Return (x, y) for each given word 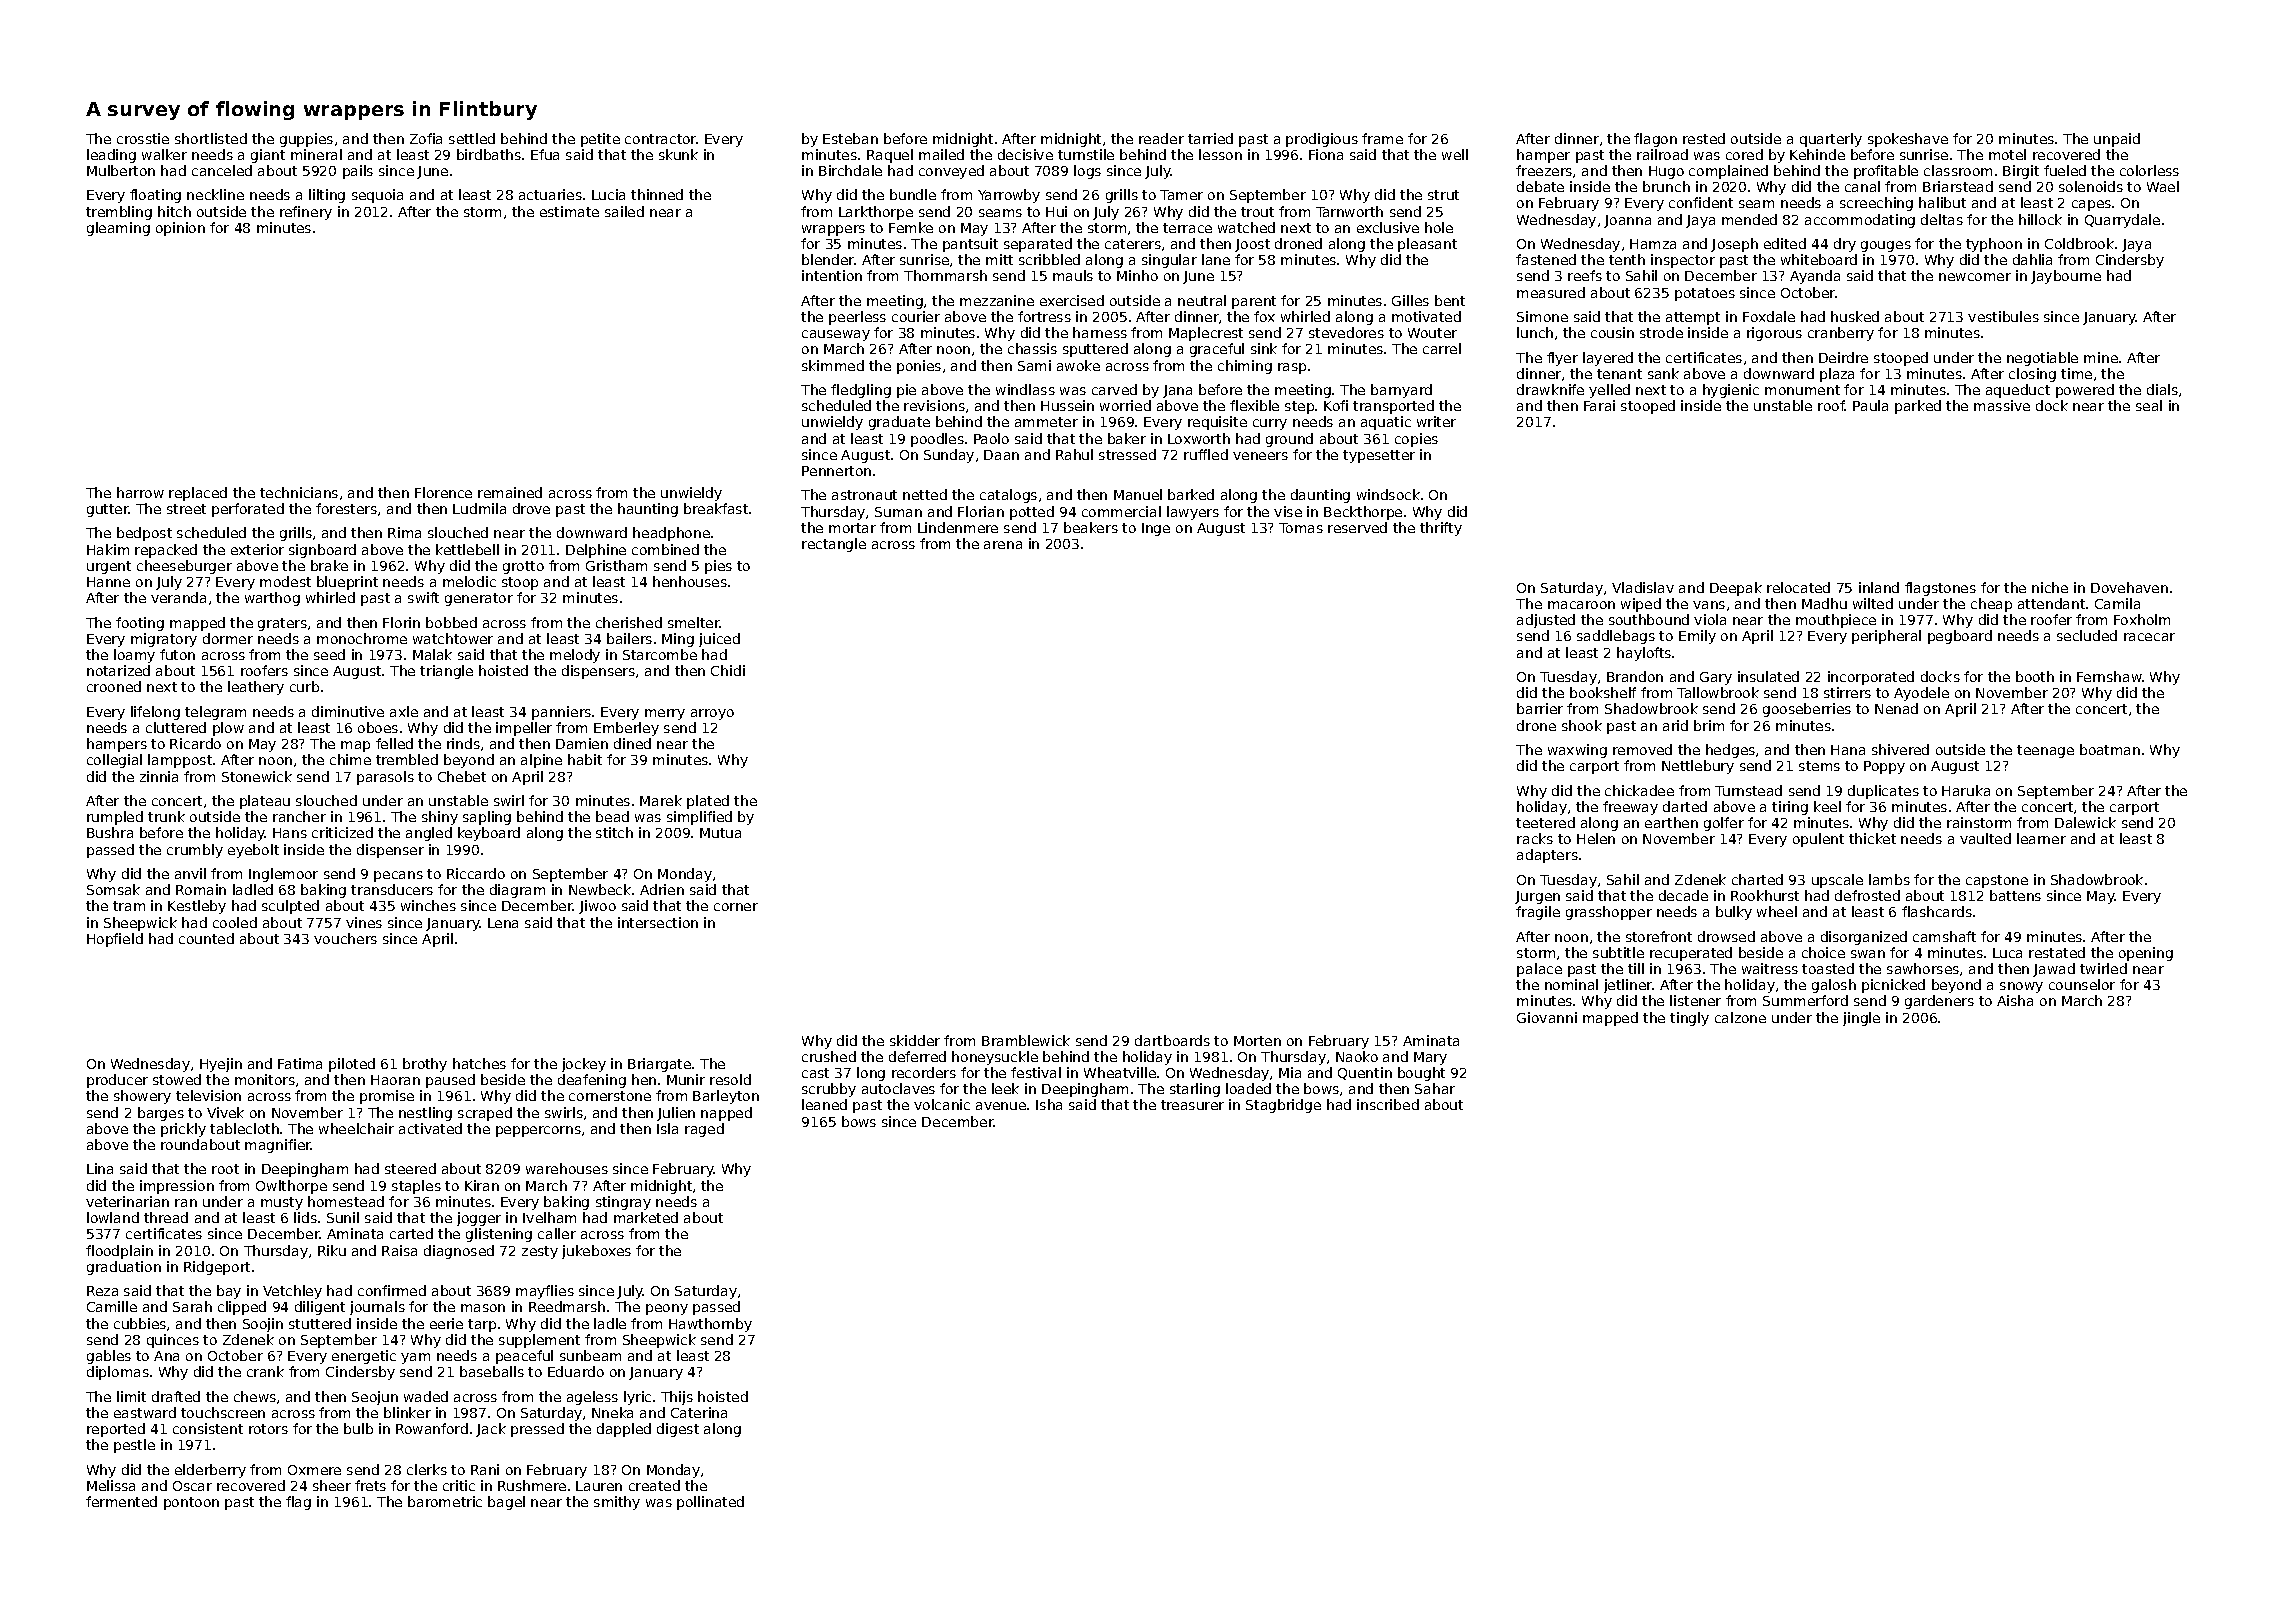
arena (1003, 545)
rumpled (115, 818)
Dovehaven (2129, 587)
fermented (121, 1501)
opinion (180, 229)
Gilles (1410, 300)
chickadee (1639, 790)
